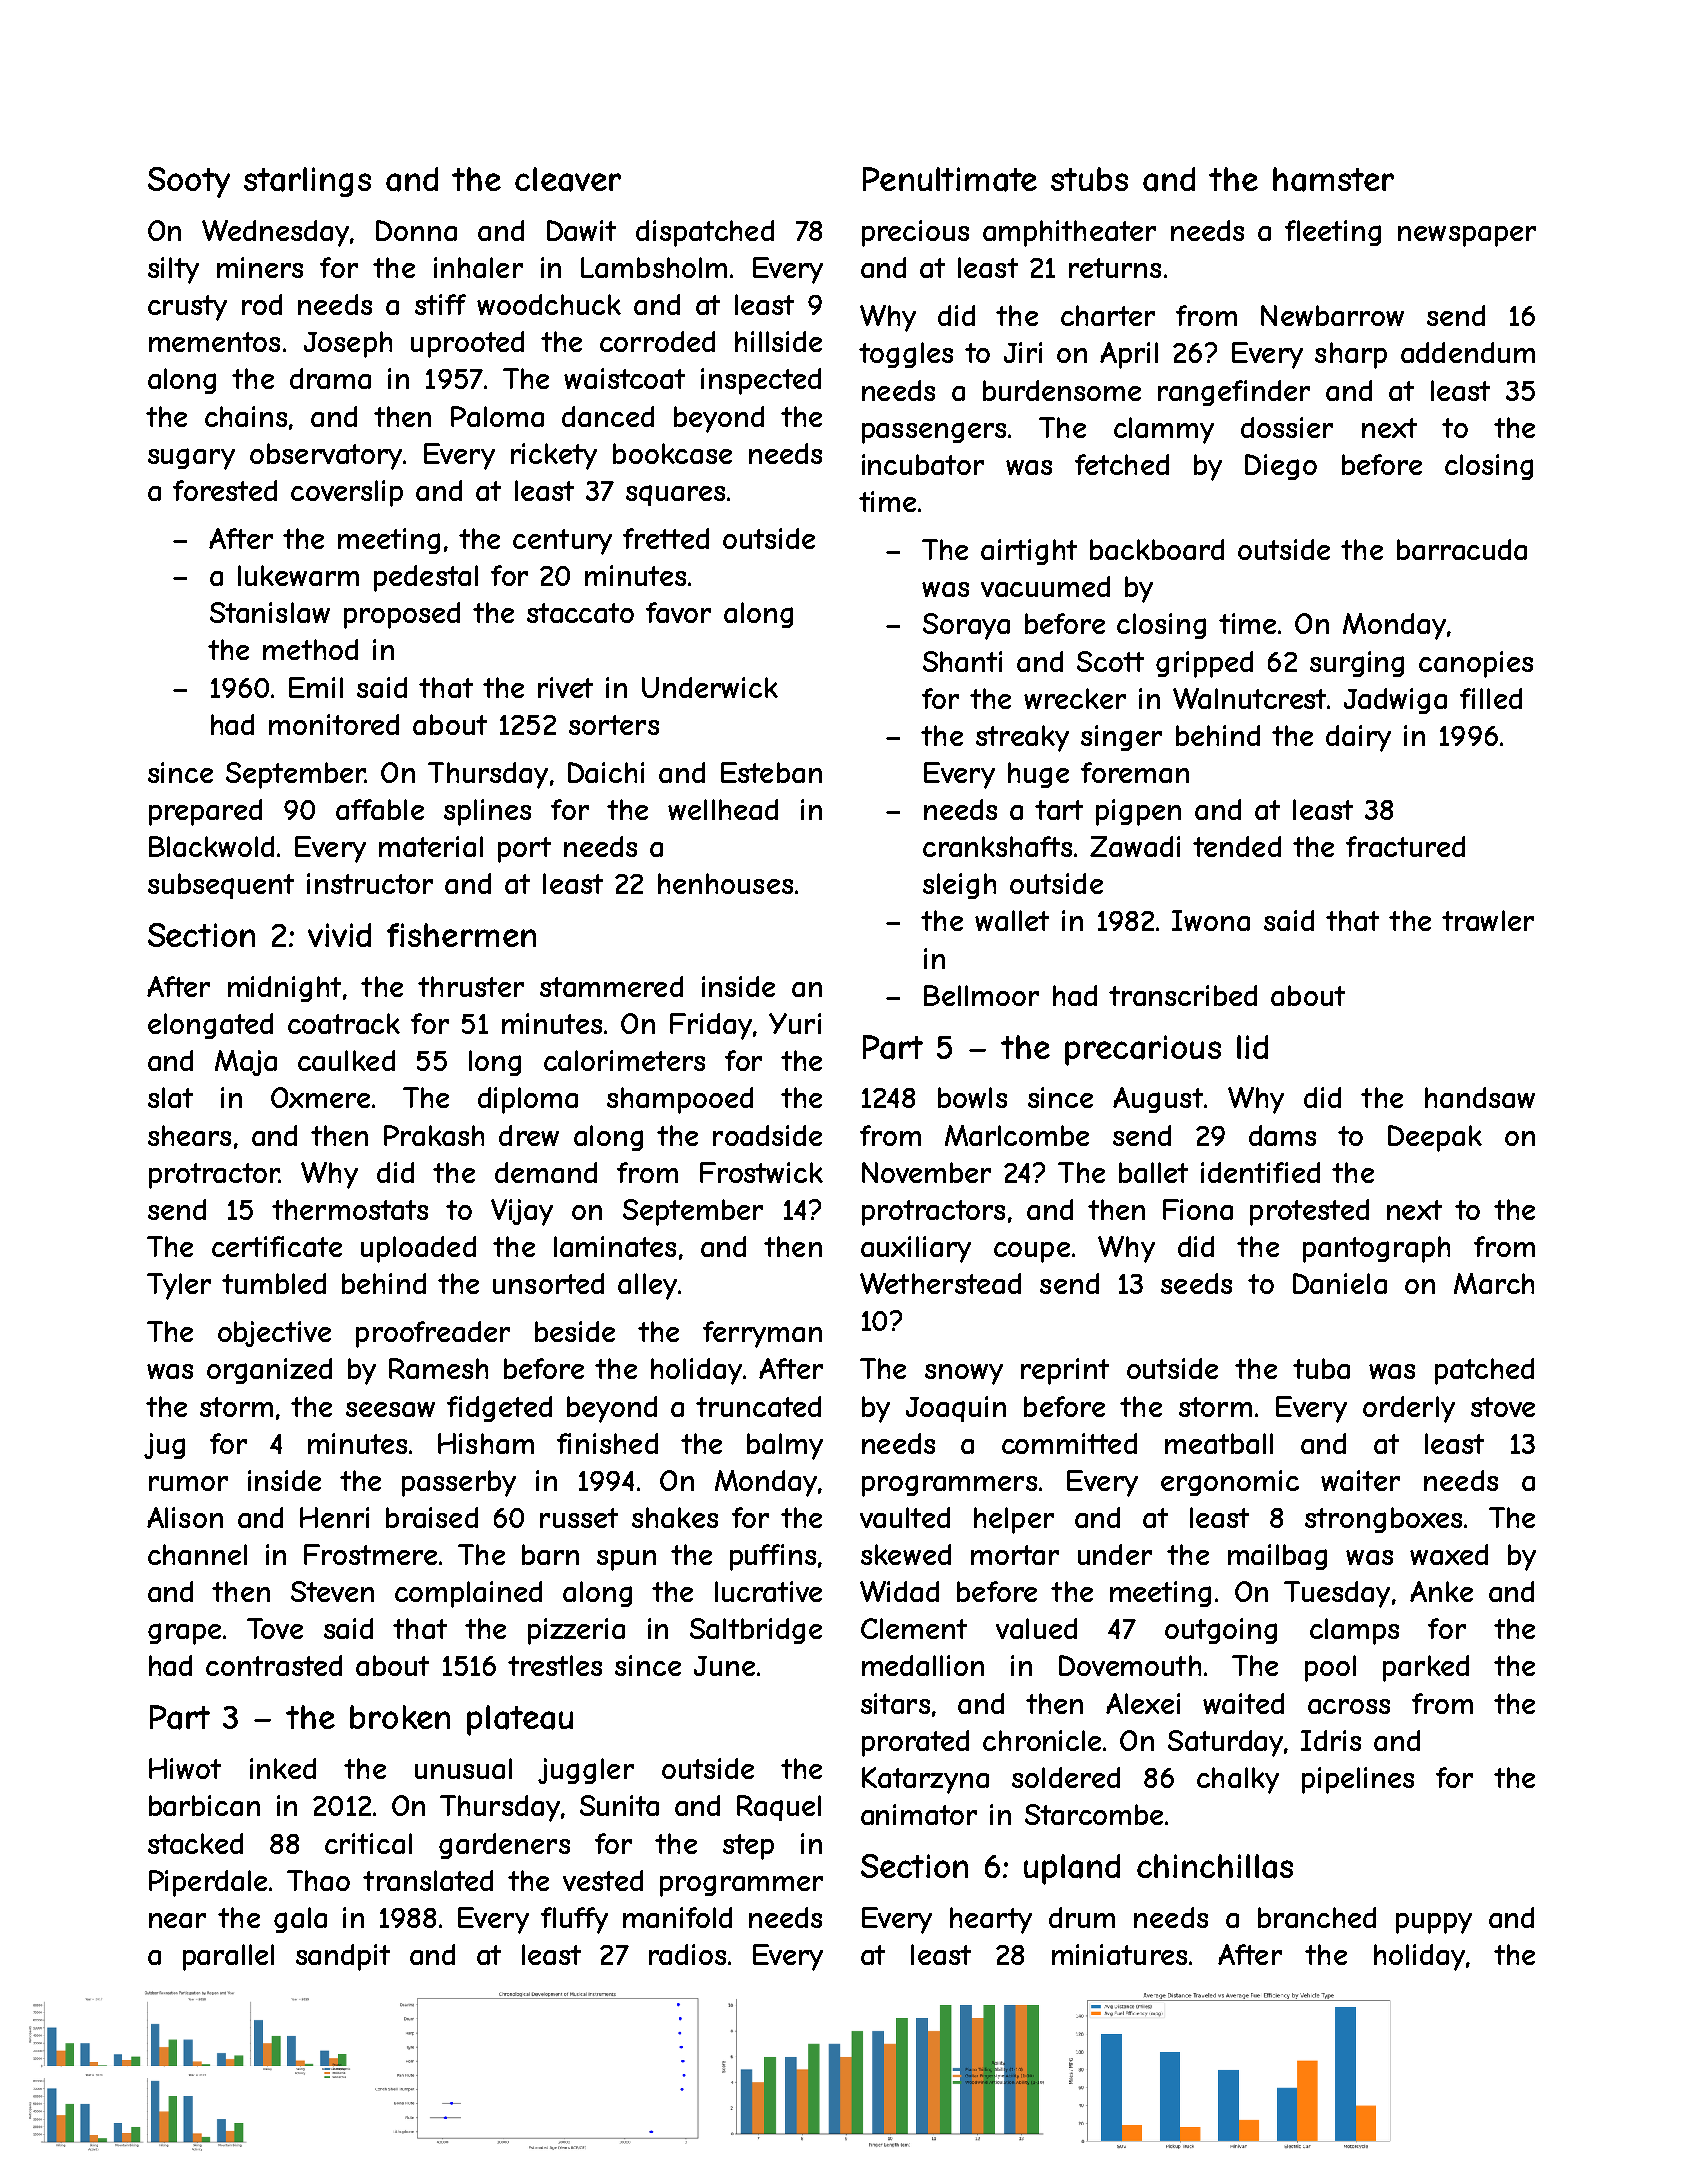 Image resolution: width=1683 pixels, height=2178 pixels. I want to click on Steven, so click(332, 1591).
